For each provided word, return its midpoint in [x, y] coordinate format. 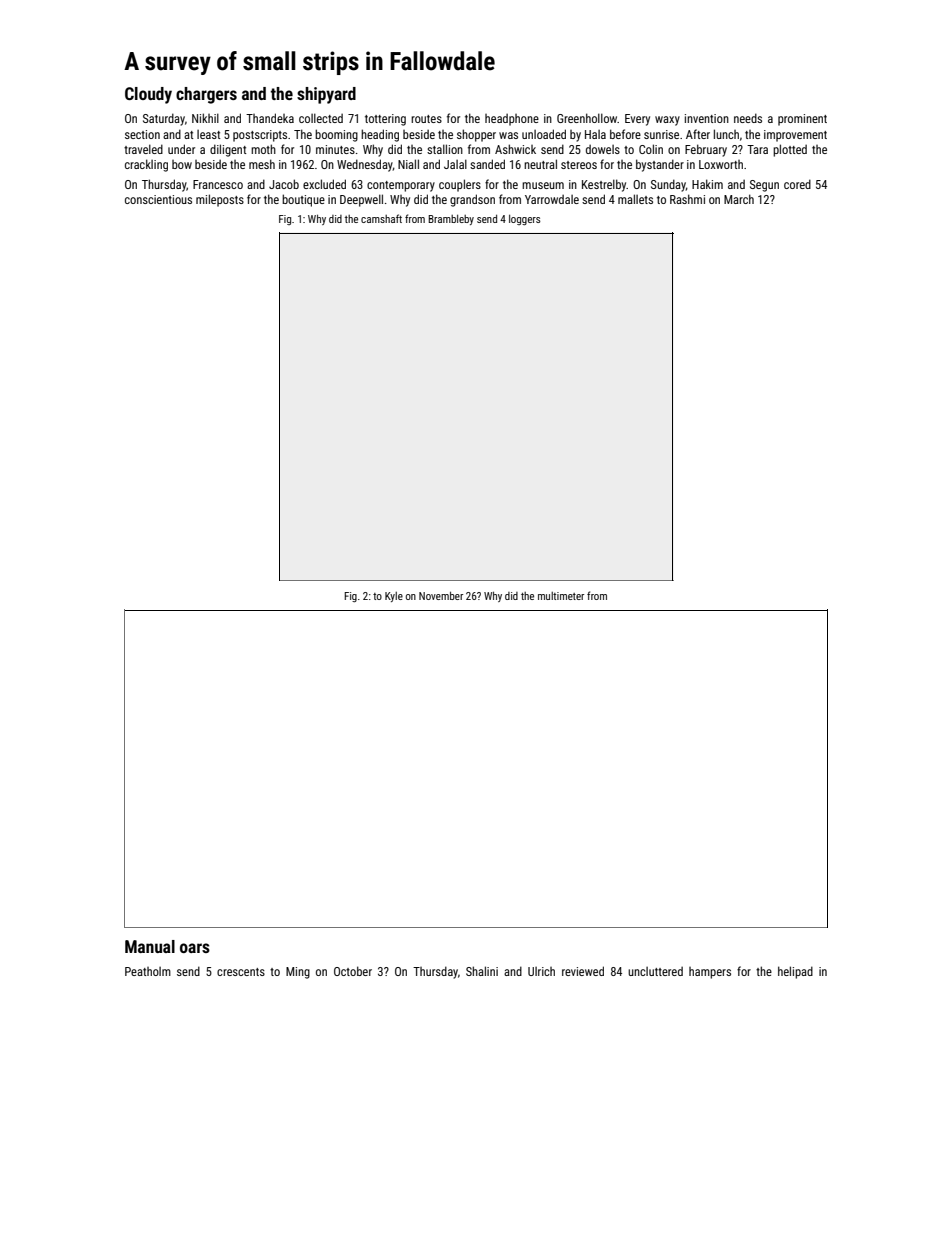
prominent [802, 120]
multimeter [561, 596]
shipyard [326, 95]
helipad [795, 972]
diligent [228, 150]
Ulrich [541, 971]
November [441, 595]
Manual [150, 946]
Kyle [394, 597]
